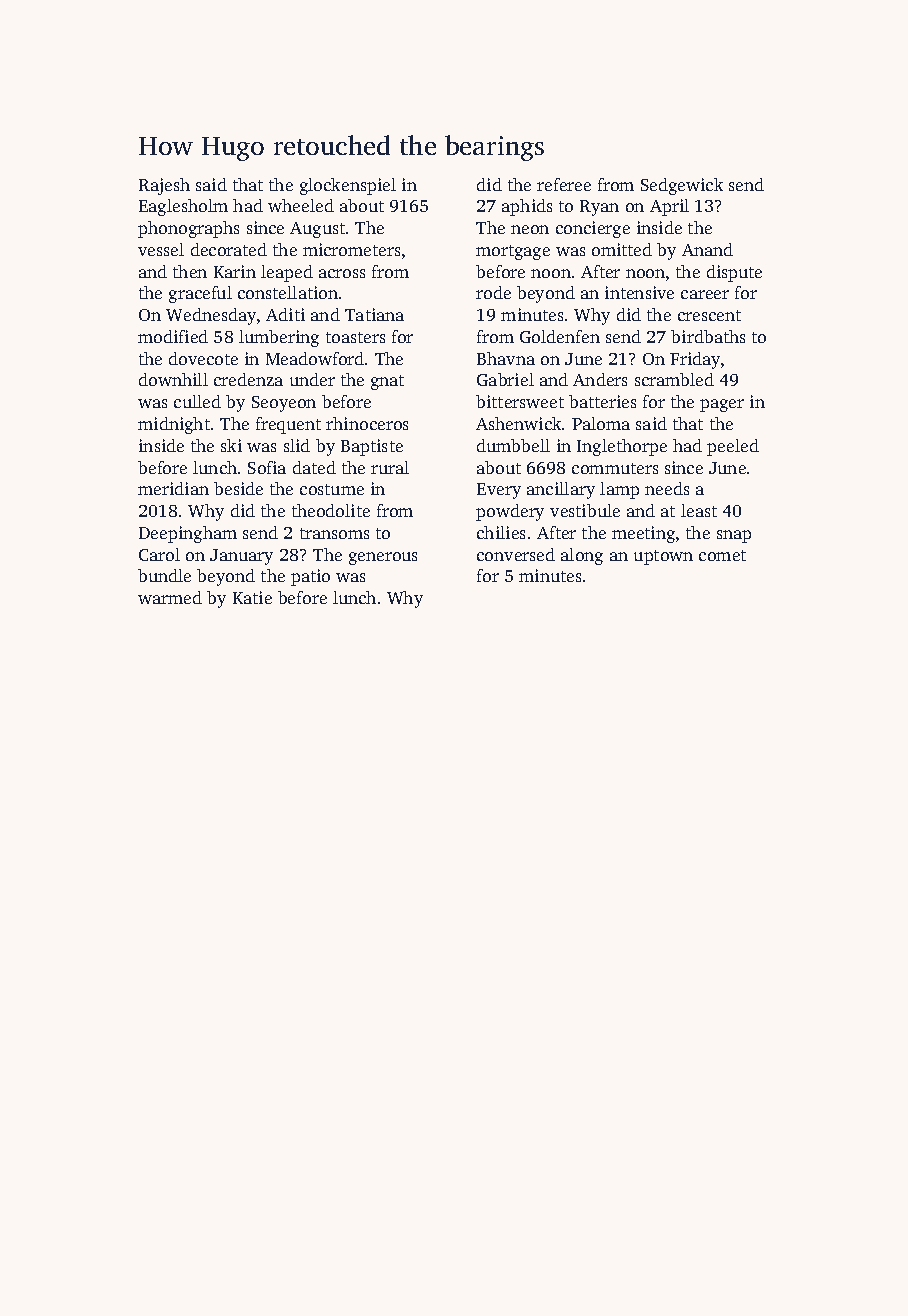  Describe the element at coordinates (663, 557) in the screenshot. I see `uptown` at that location.
